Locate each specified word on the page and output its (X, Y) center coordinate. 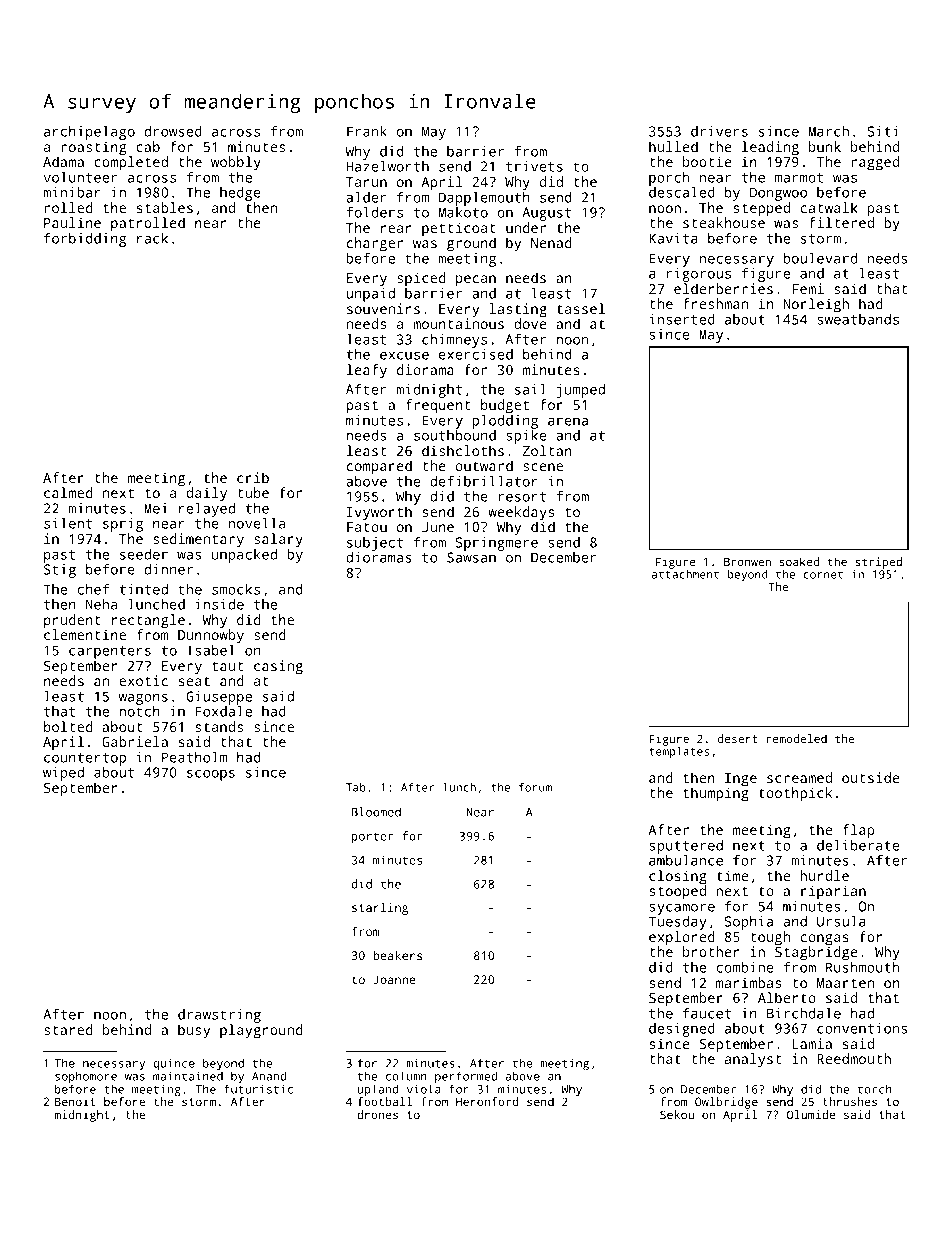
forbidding (85, 240)
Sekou (677, 1114)
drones (377, 1114)
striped (878, 563)
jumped (580, 391)
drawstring (219, 1016)
